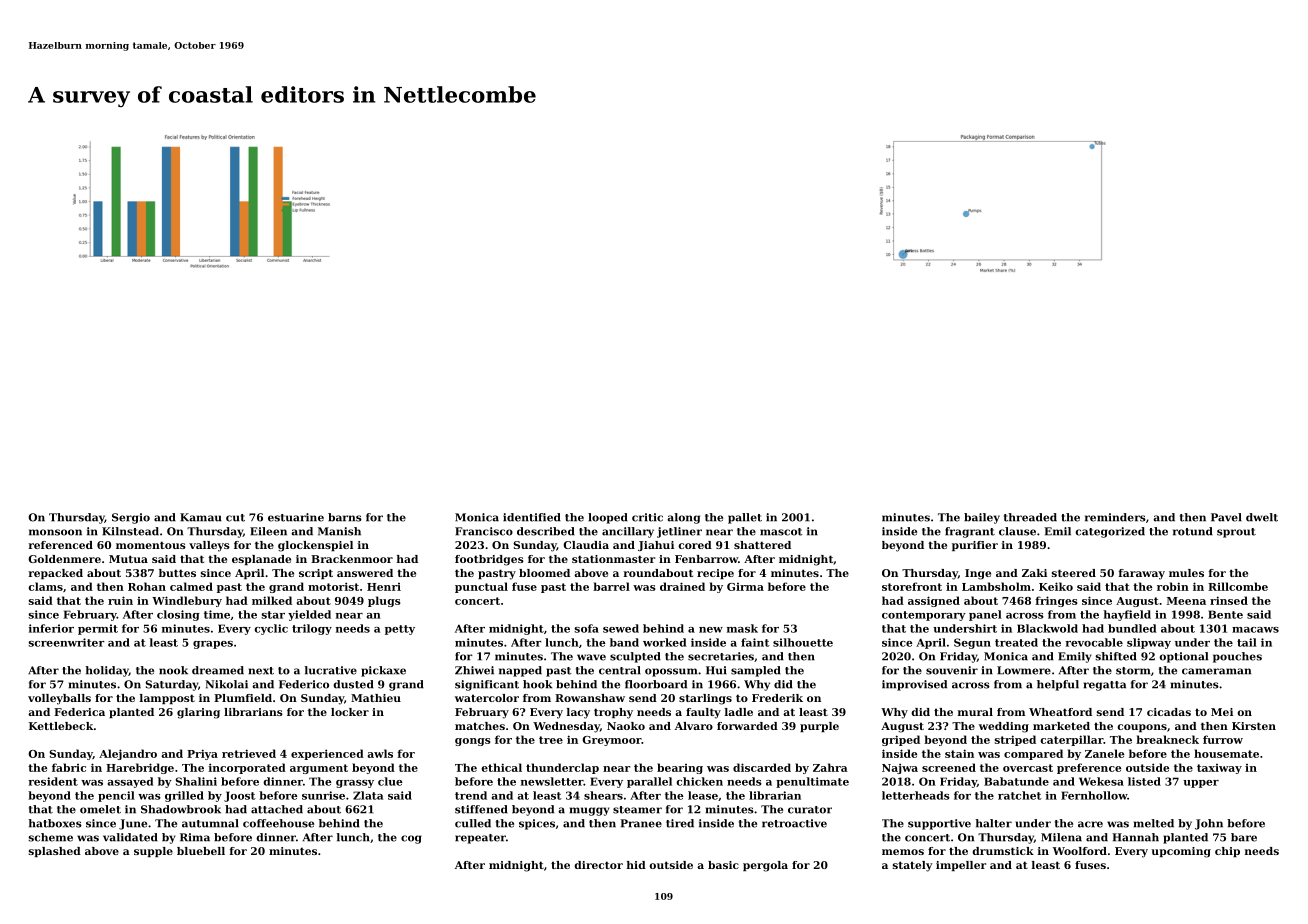 The width and height of the screenshot is (1308, 924). I want to click on mules, so click(1186, 573).
